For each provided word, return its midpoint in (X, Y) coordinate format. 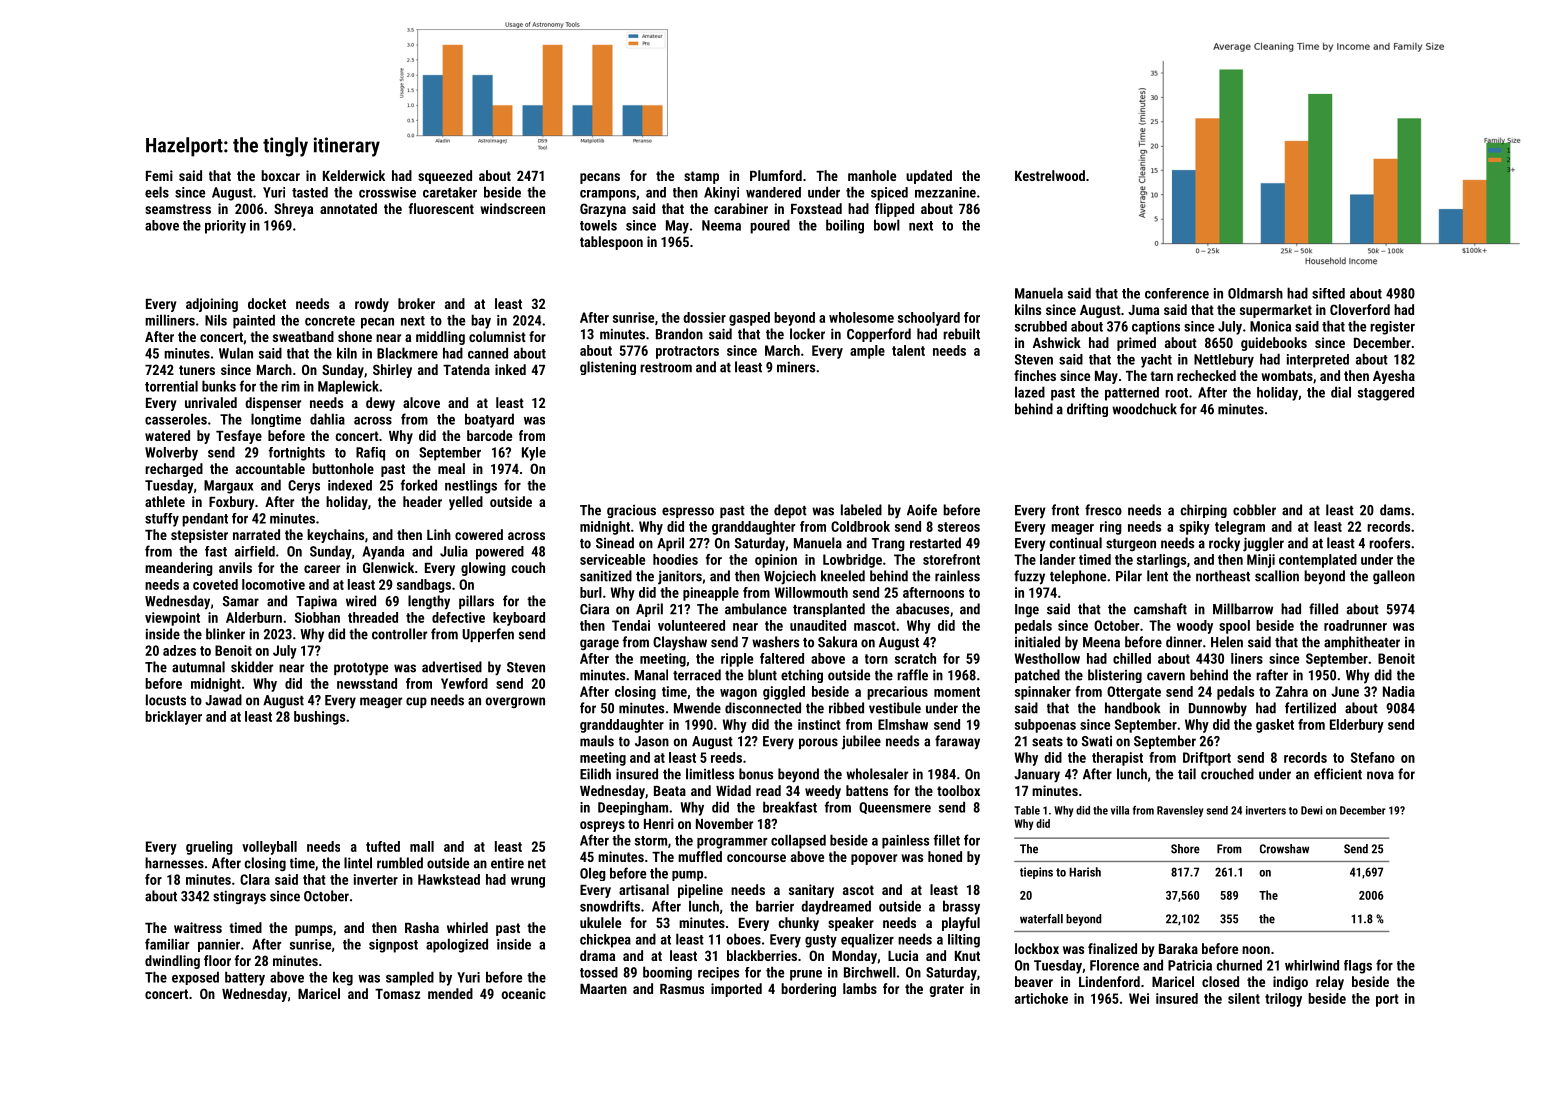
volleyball (269, 848)
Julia (454, 551)
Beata (670, 791)
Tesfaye (239, 437)
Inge (1027, 610)
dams (1395, 510)
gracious (631, 511)
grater (946, 990)
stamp (701, 177)
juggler (1263, 544)
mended (450, 993)
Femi (159, 175)
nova (1380, 775)
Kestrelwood (1050, 175)
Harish (1085, 872)
